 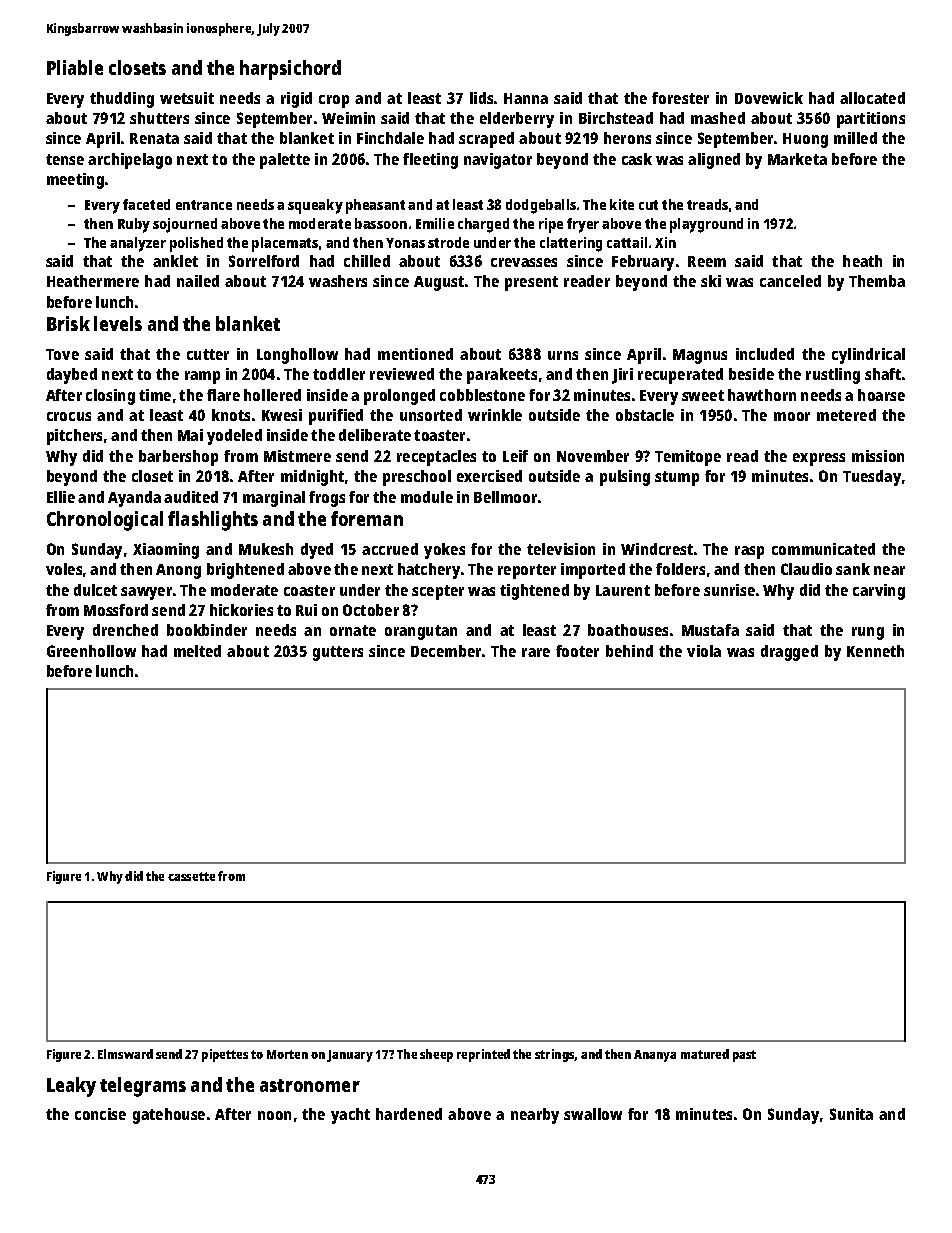 I want to click on entrance, so click(x=204, y=205).
